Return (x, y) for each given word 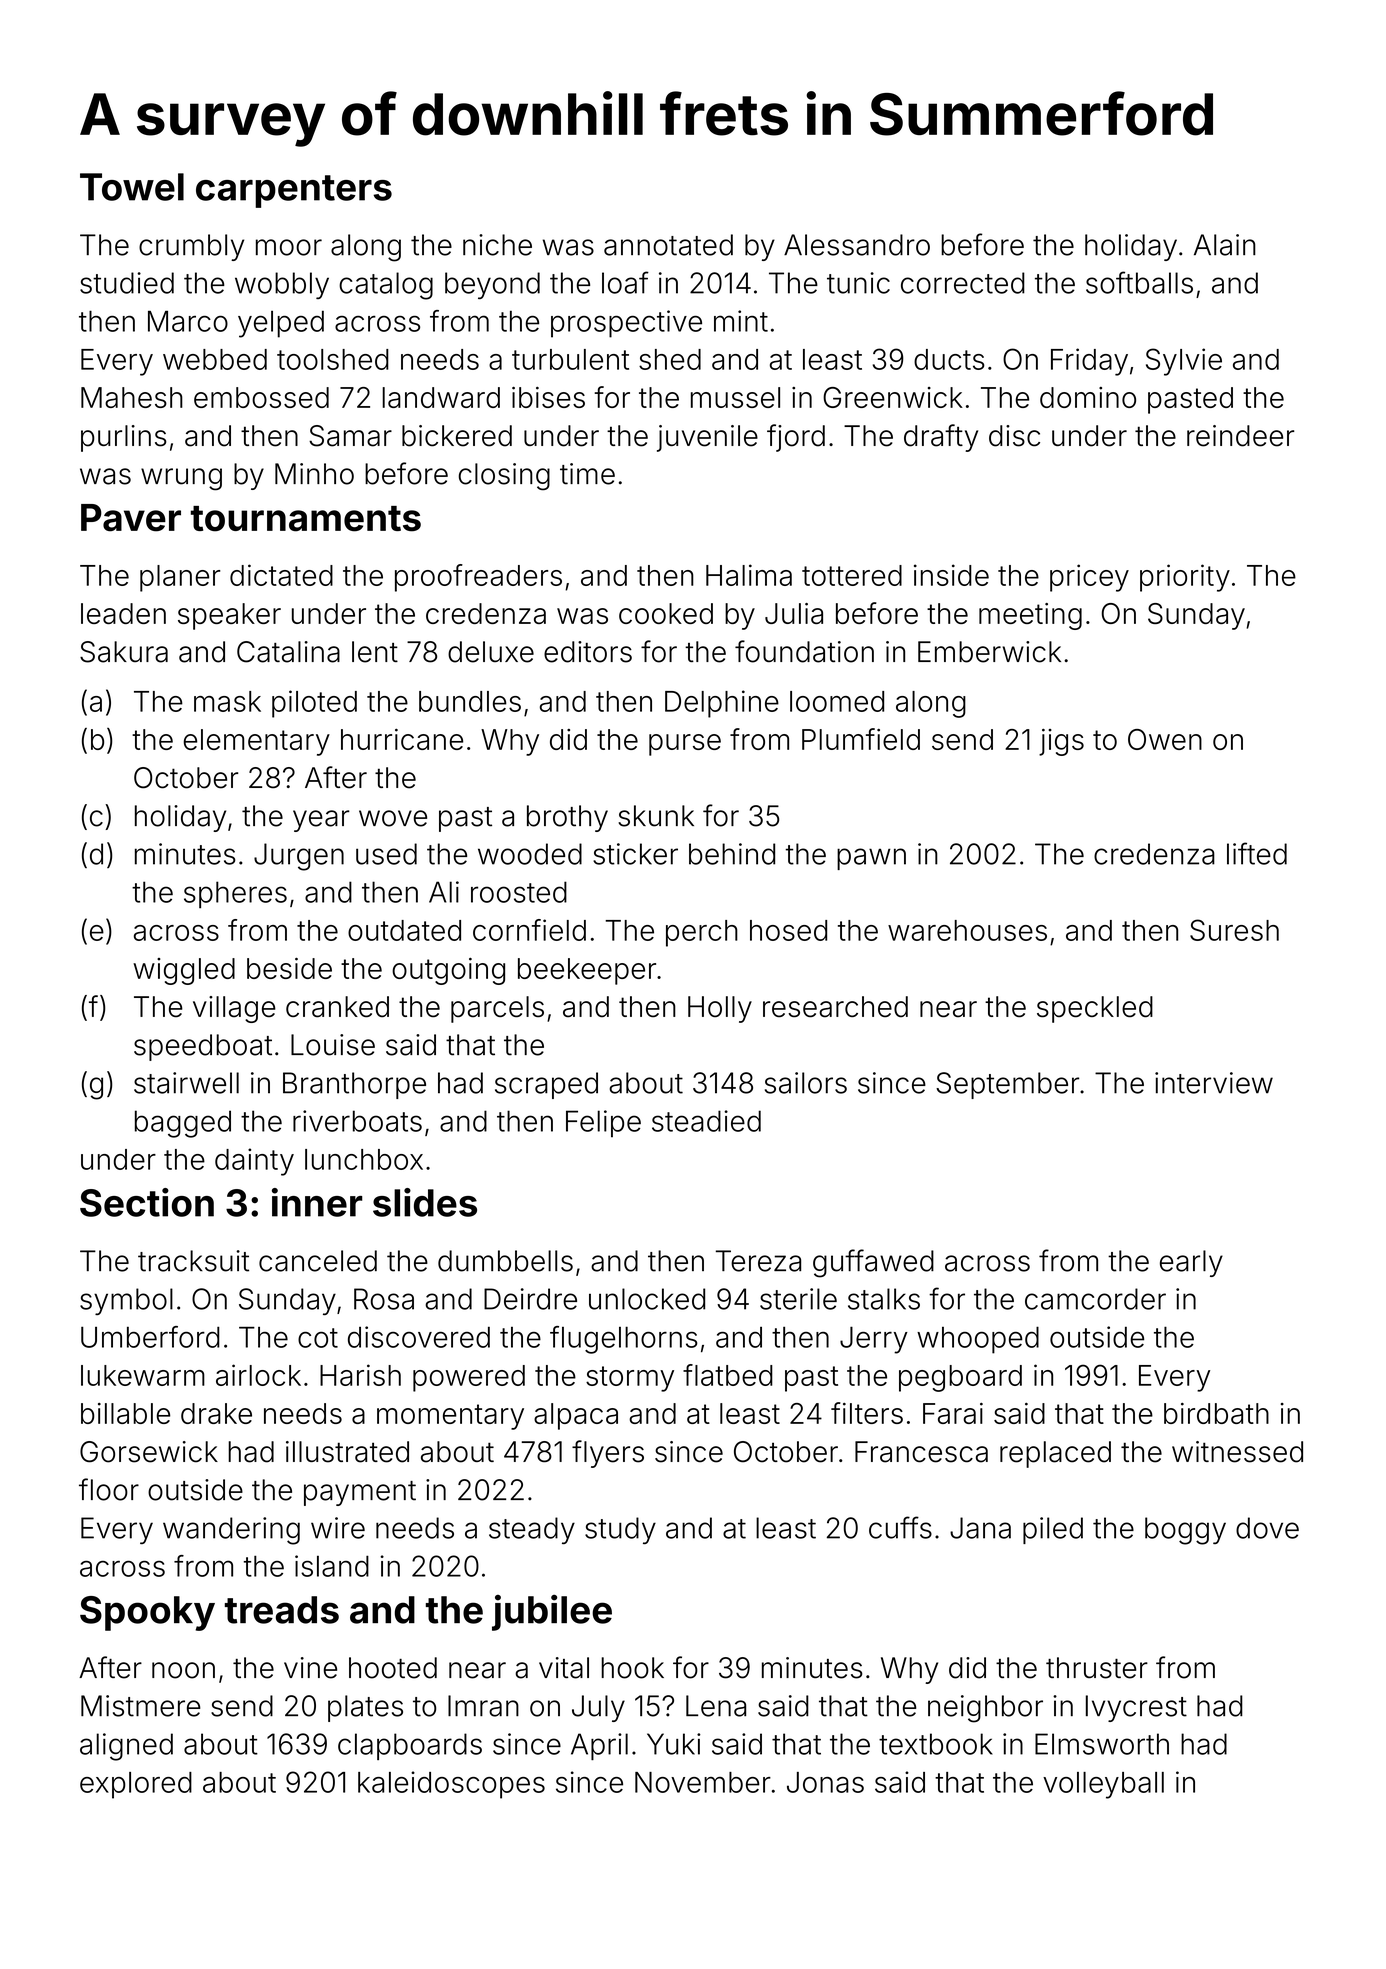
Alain (1225, 245)
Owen (1165, 739)
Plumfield (861, 739)
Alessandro (857, 245)
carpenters (294, 191)
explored (136, 1785)
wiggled (184, 971)
